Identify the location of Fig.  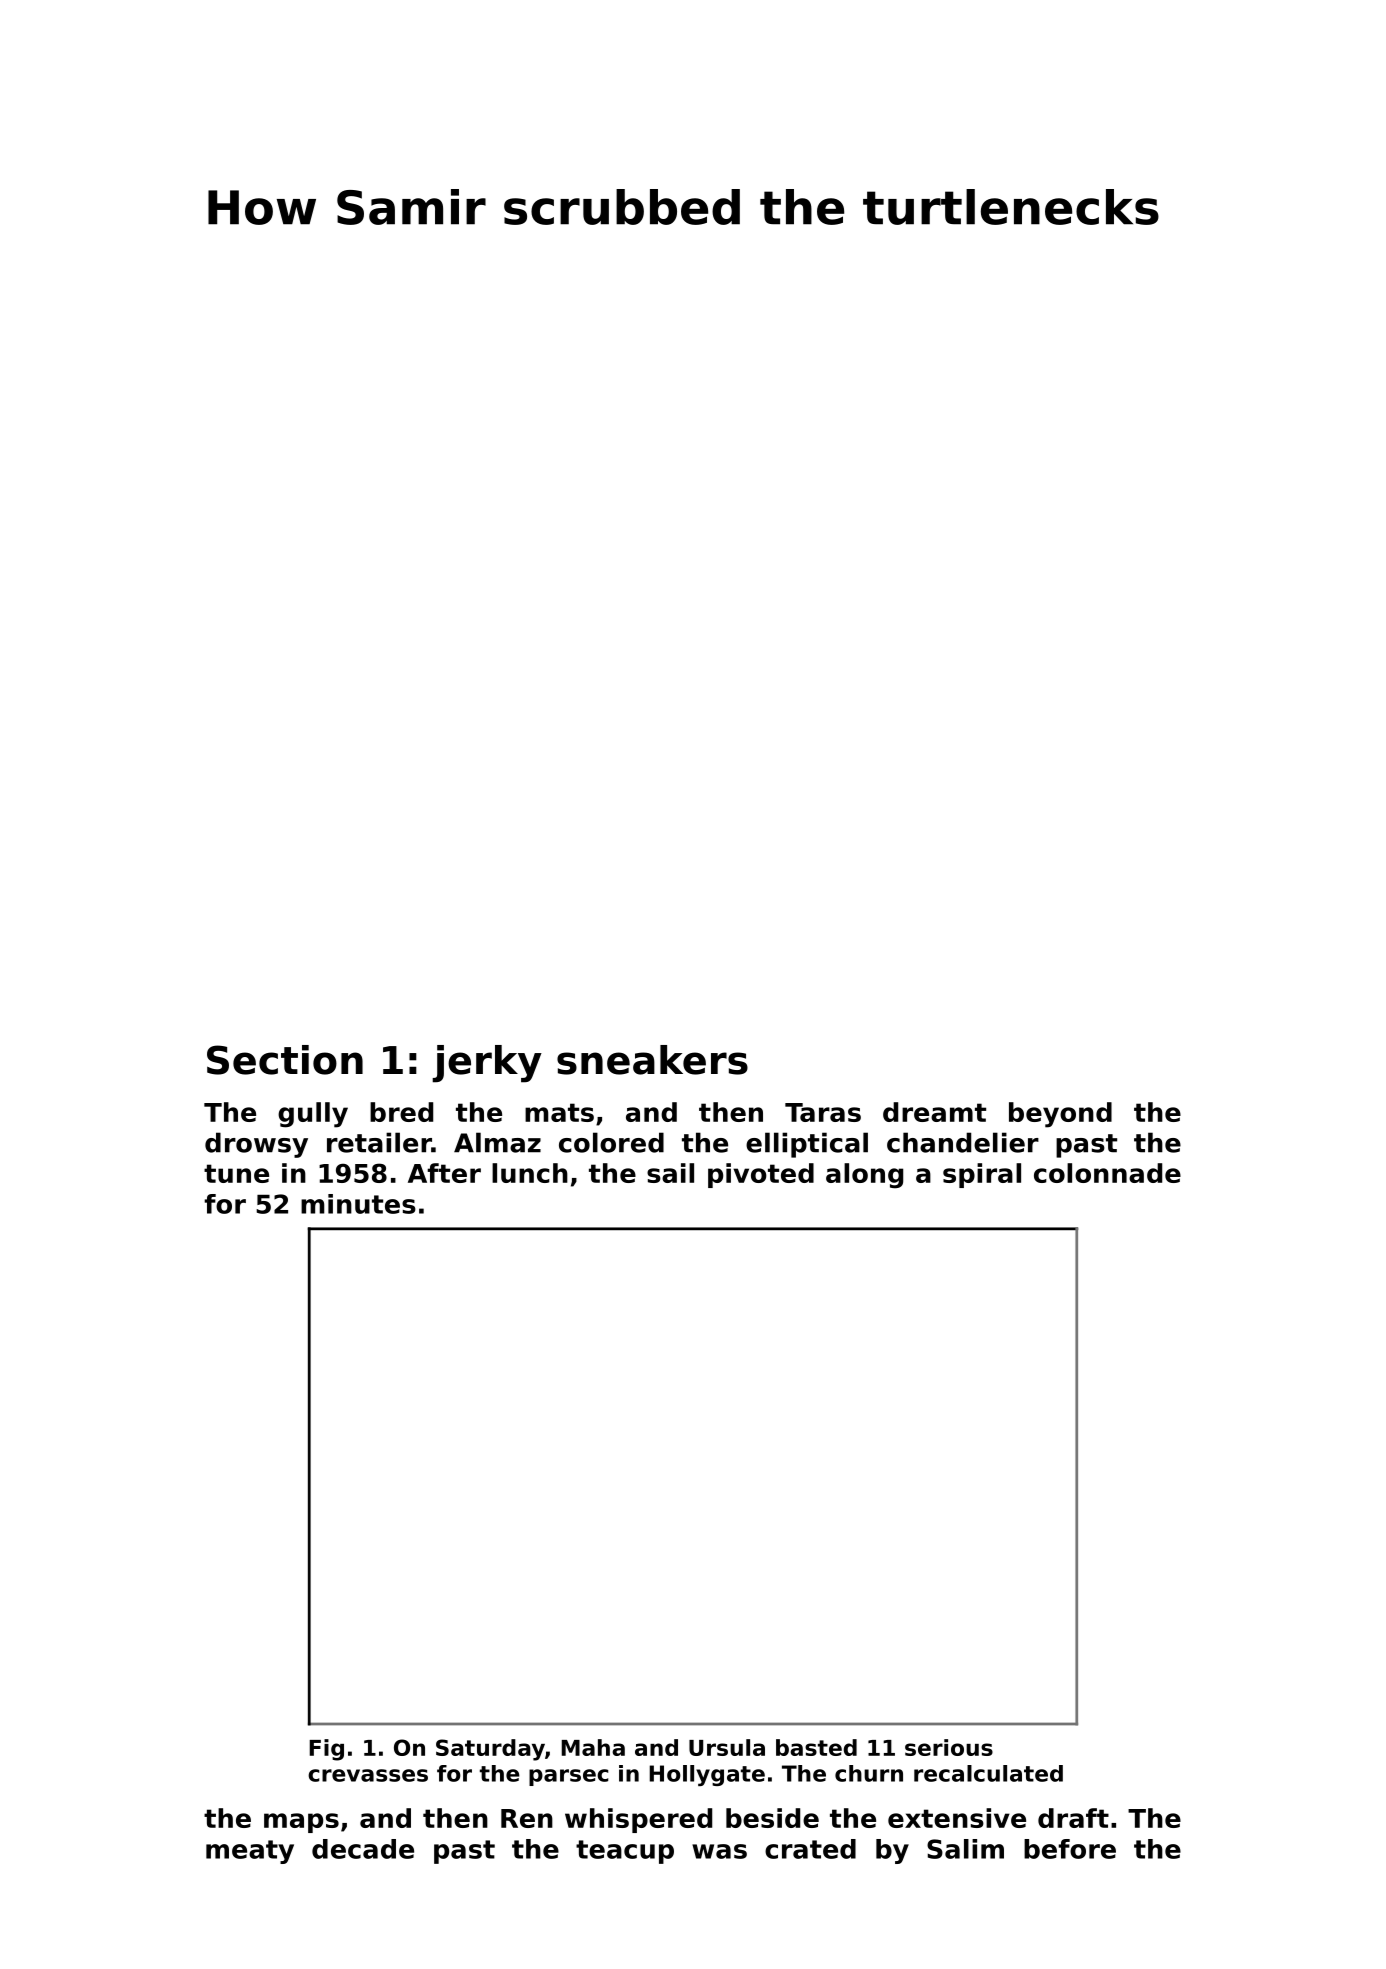
(326, 1750).
